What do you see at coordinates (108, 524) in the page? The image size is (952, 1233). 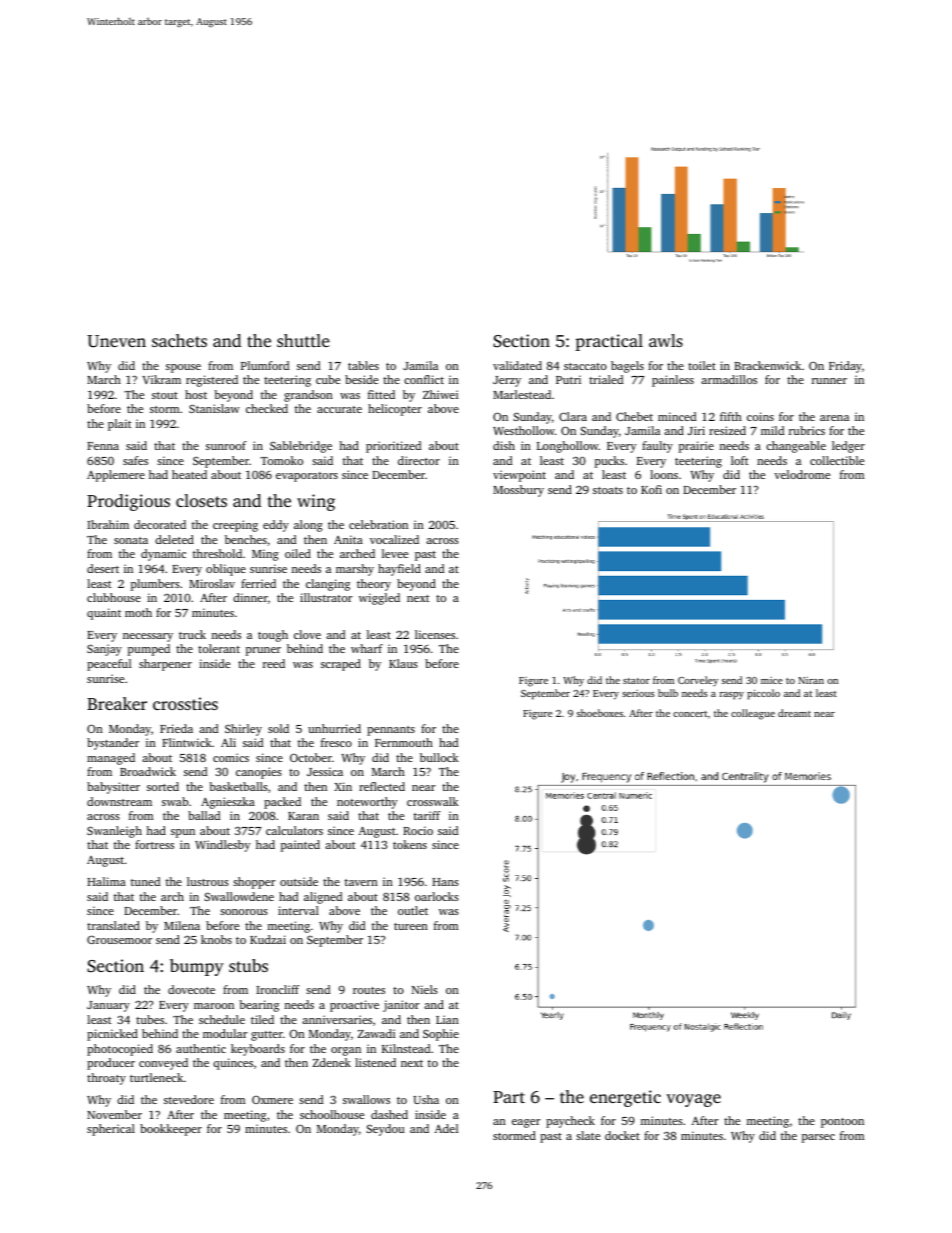 I see `Ibrahim` at bounding box center [108, 524].
